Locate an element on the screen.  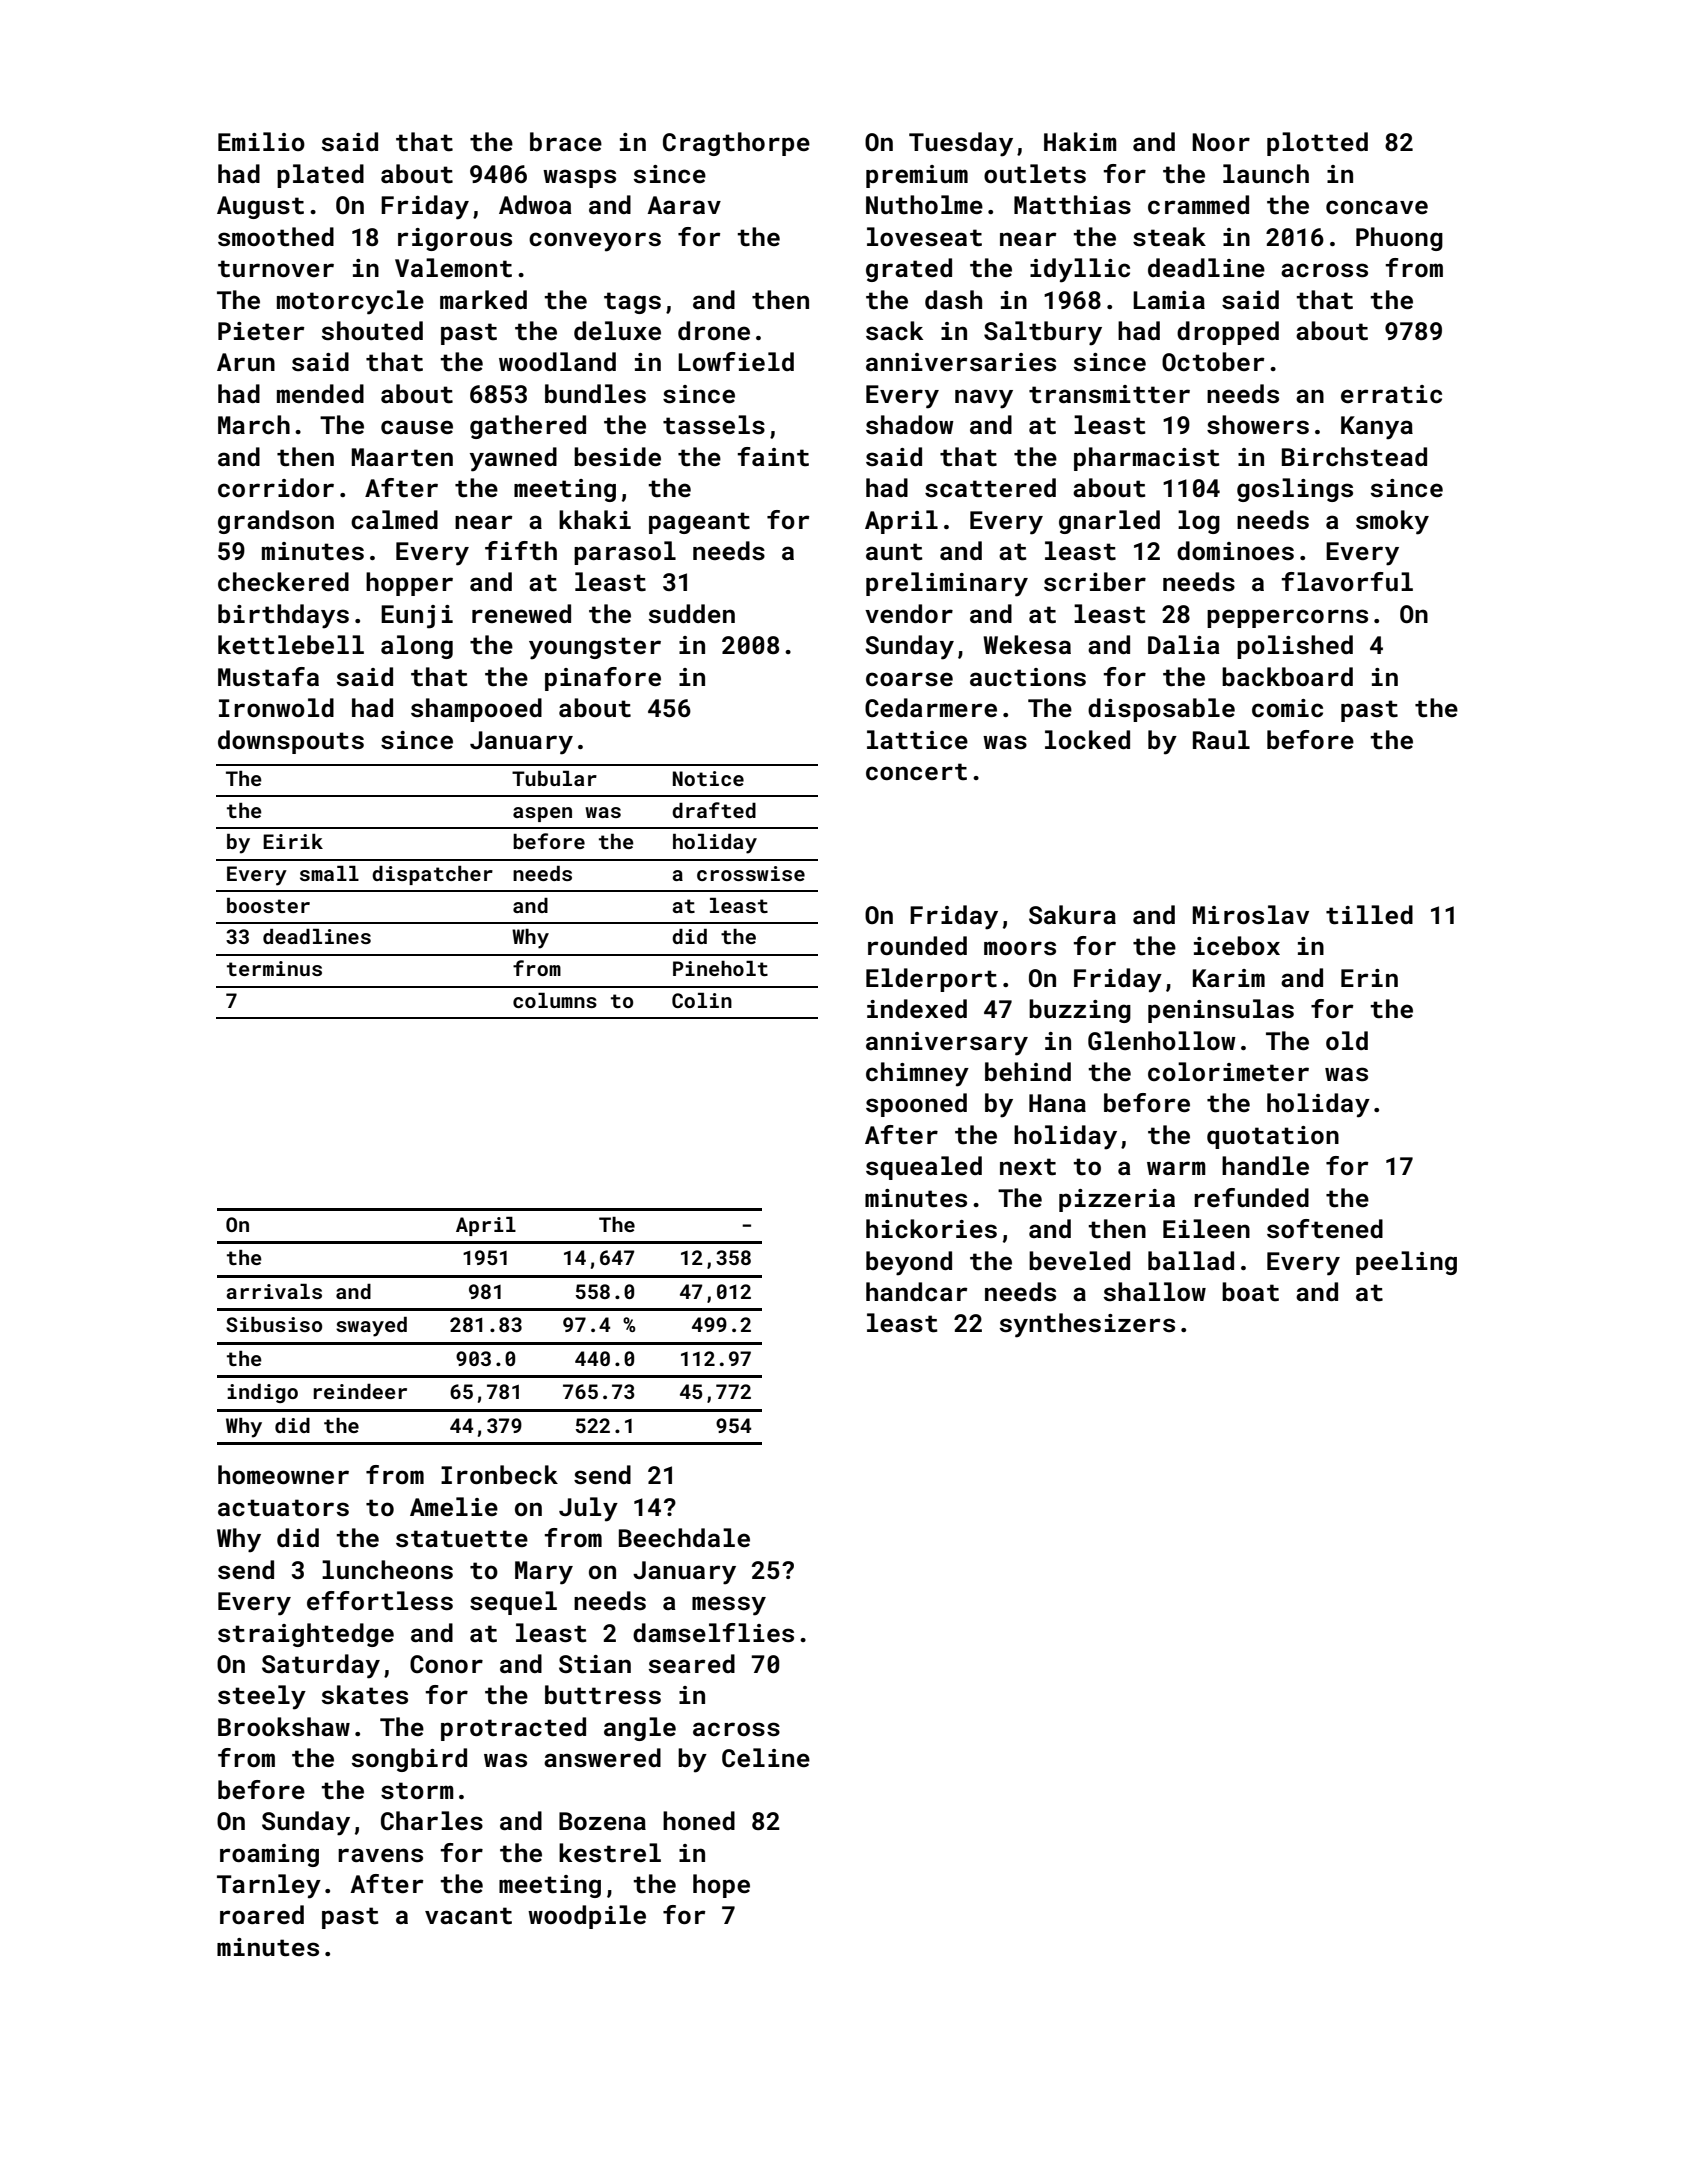
hope is located at coordinates (721, 1886).
